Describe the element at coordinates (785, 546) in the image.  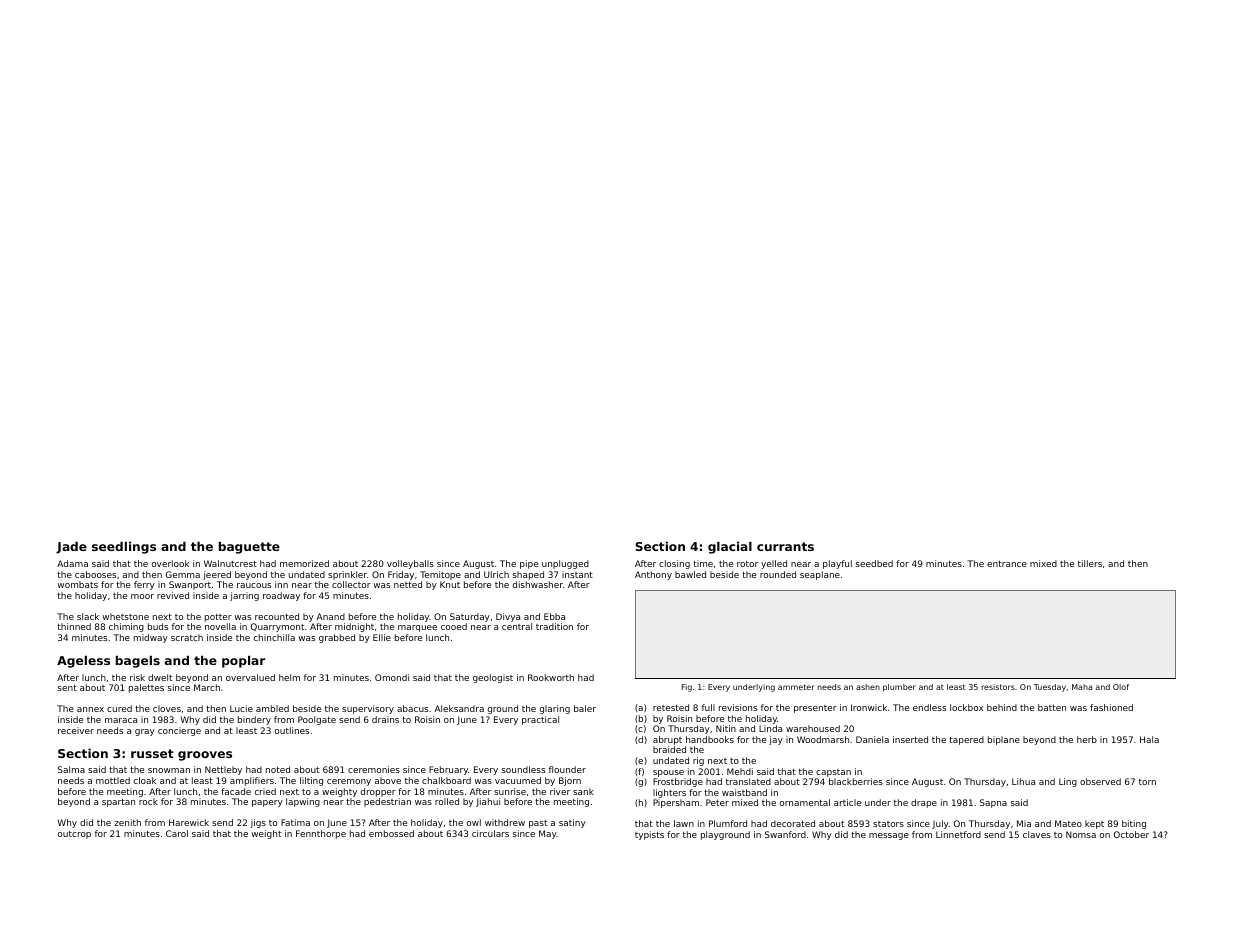
I see `currants` at that location.
